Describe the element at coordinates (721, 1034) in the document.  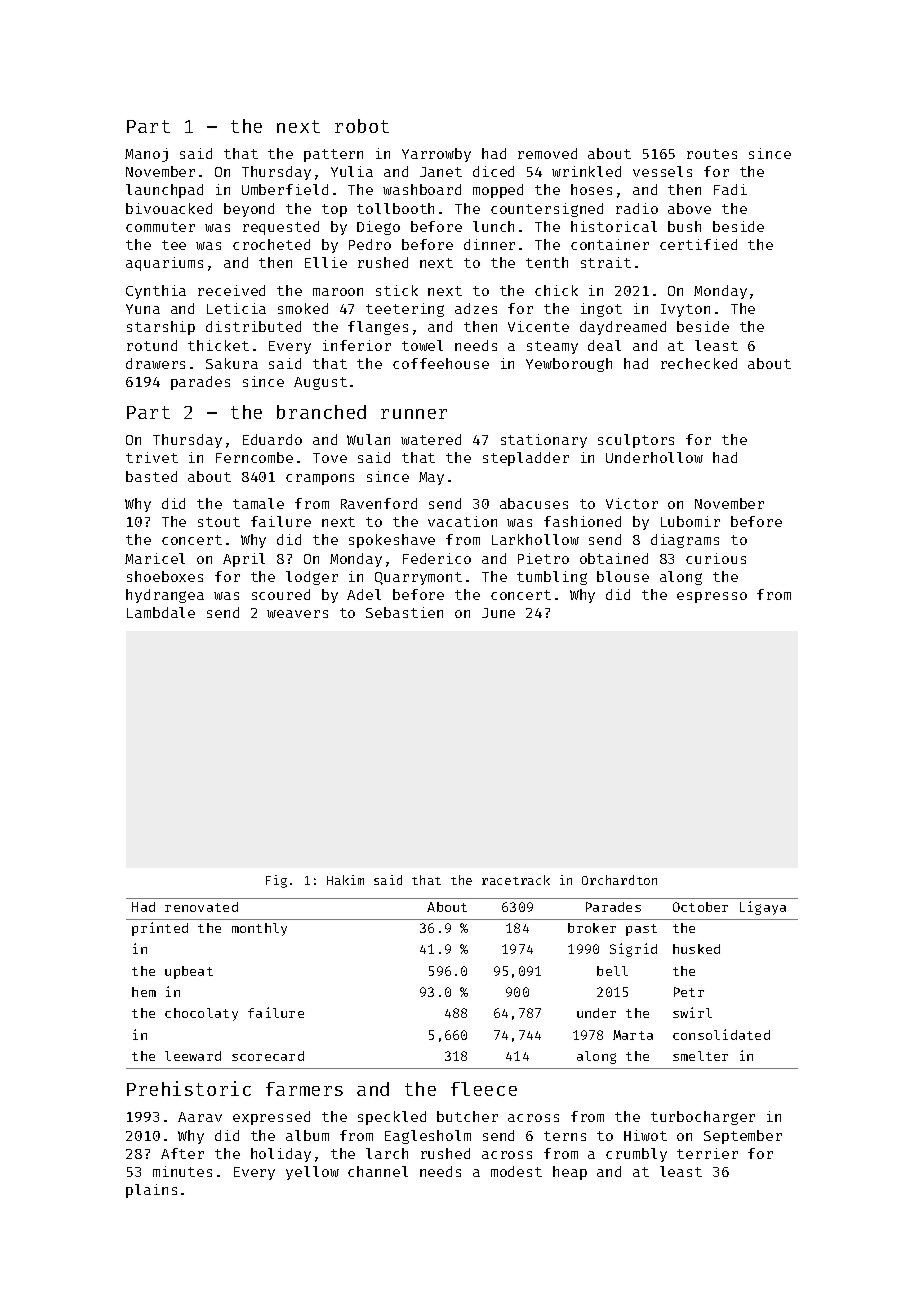
I see `consolidated` at that location.
